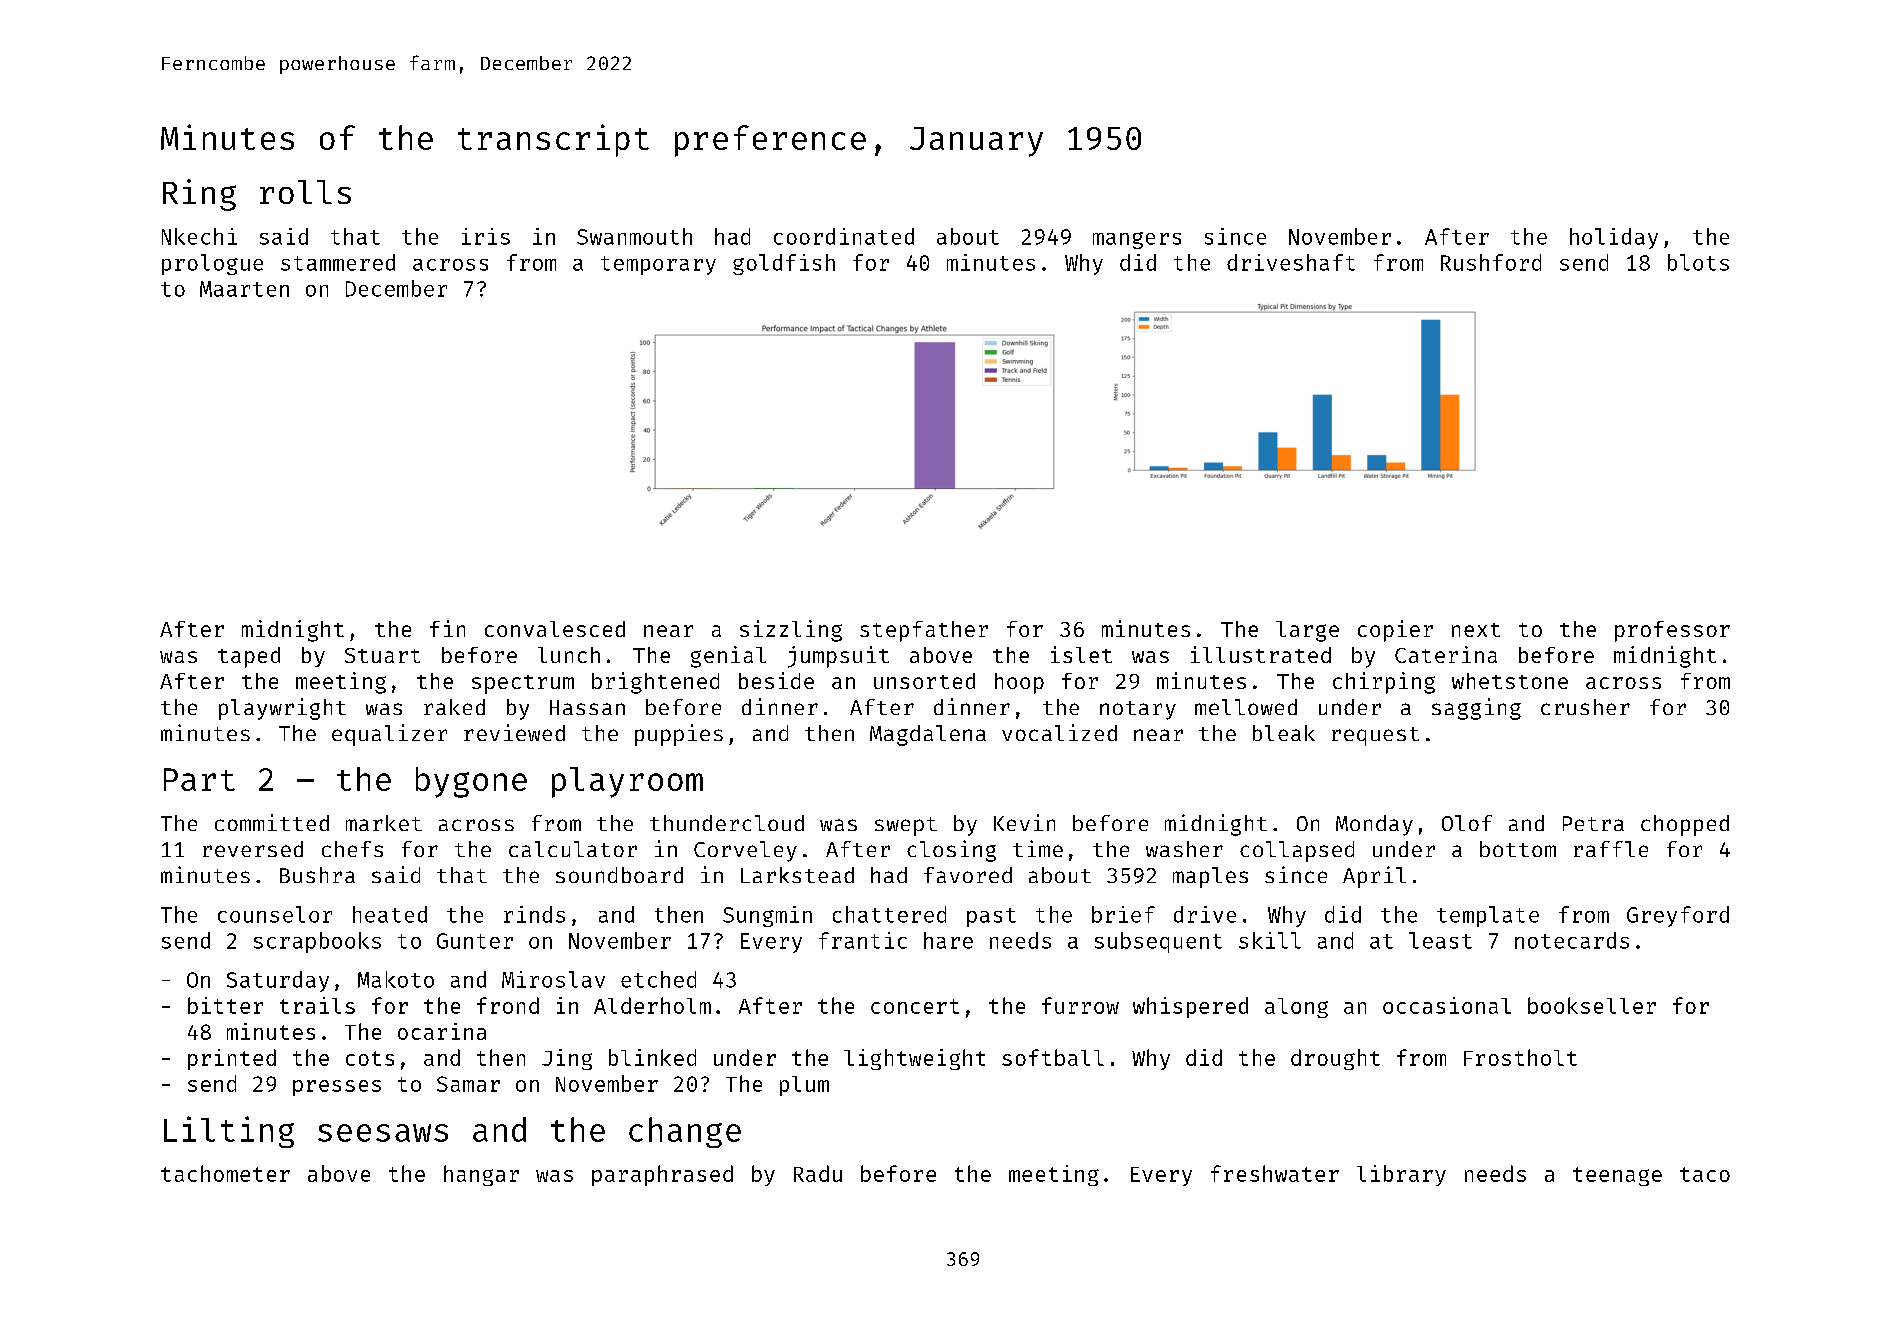 The width and height of the image is (1891, 1337). I want to click on time, so click(1038, 848).
